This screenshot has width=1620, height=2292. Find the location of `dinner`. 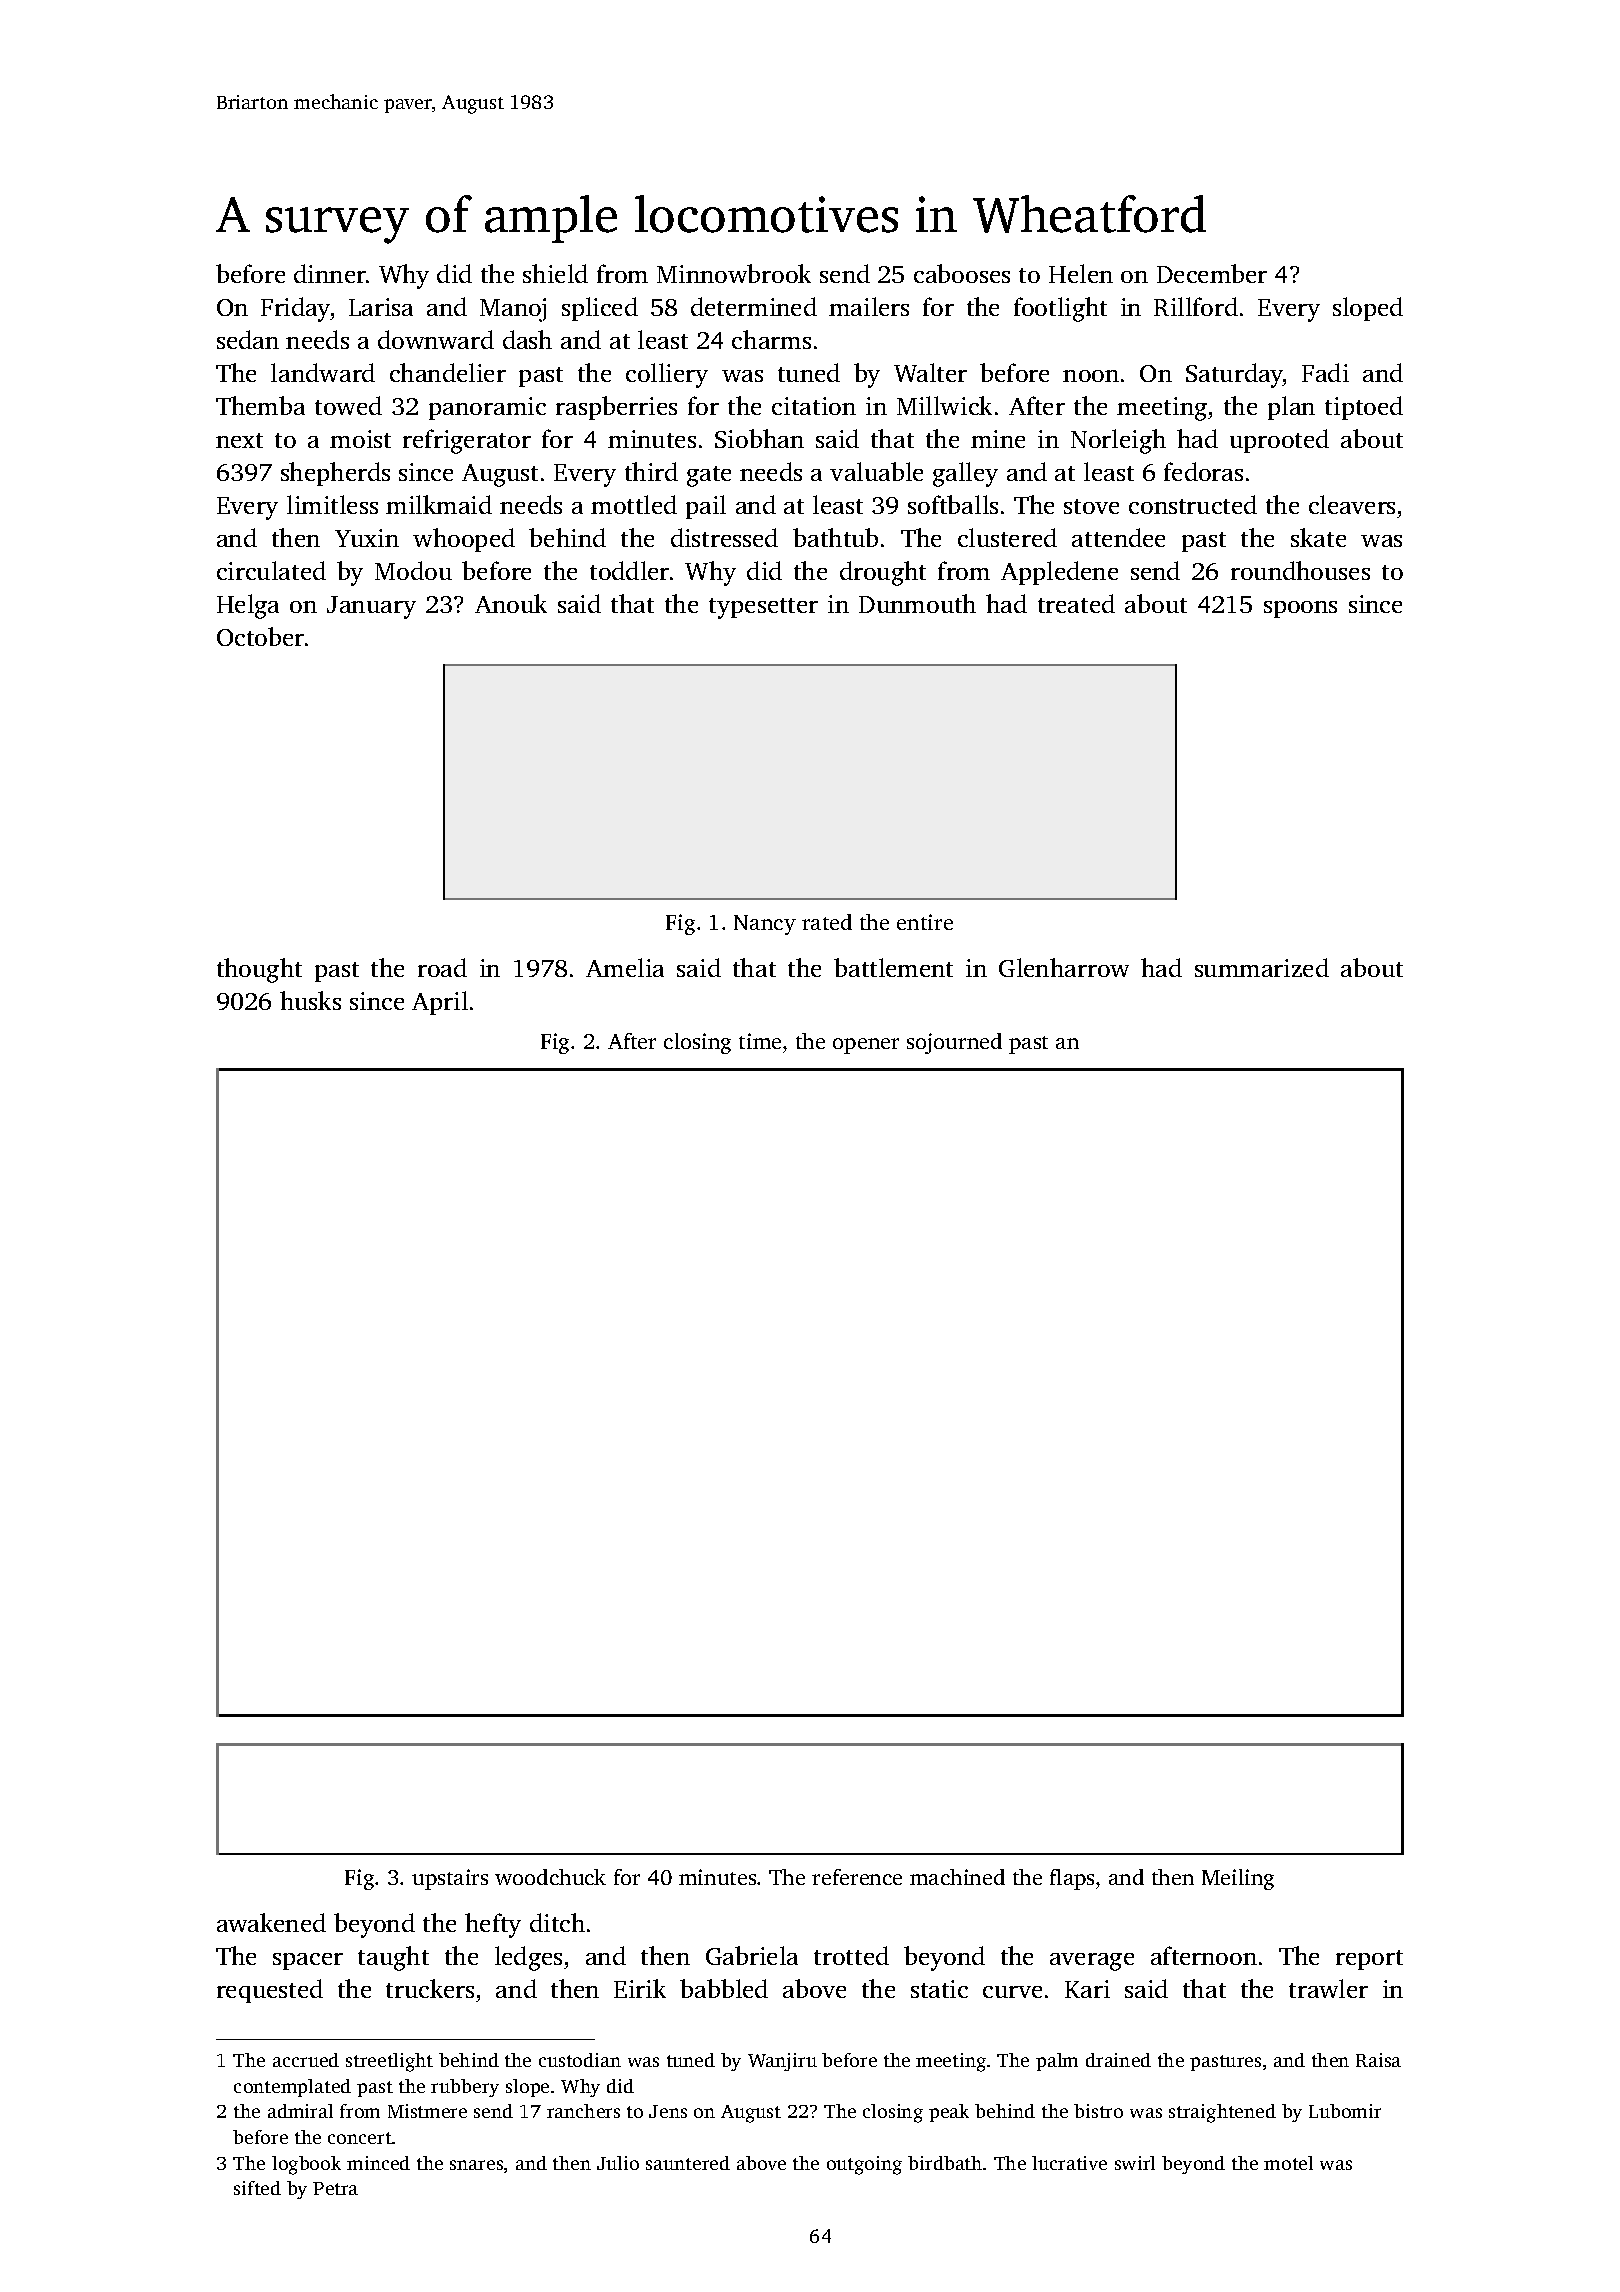

dinner is located at coordinates (330, 273).
